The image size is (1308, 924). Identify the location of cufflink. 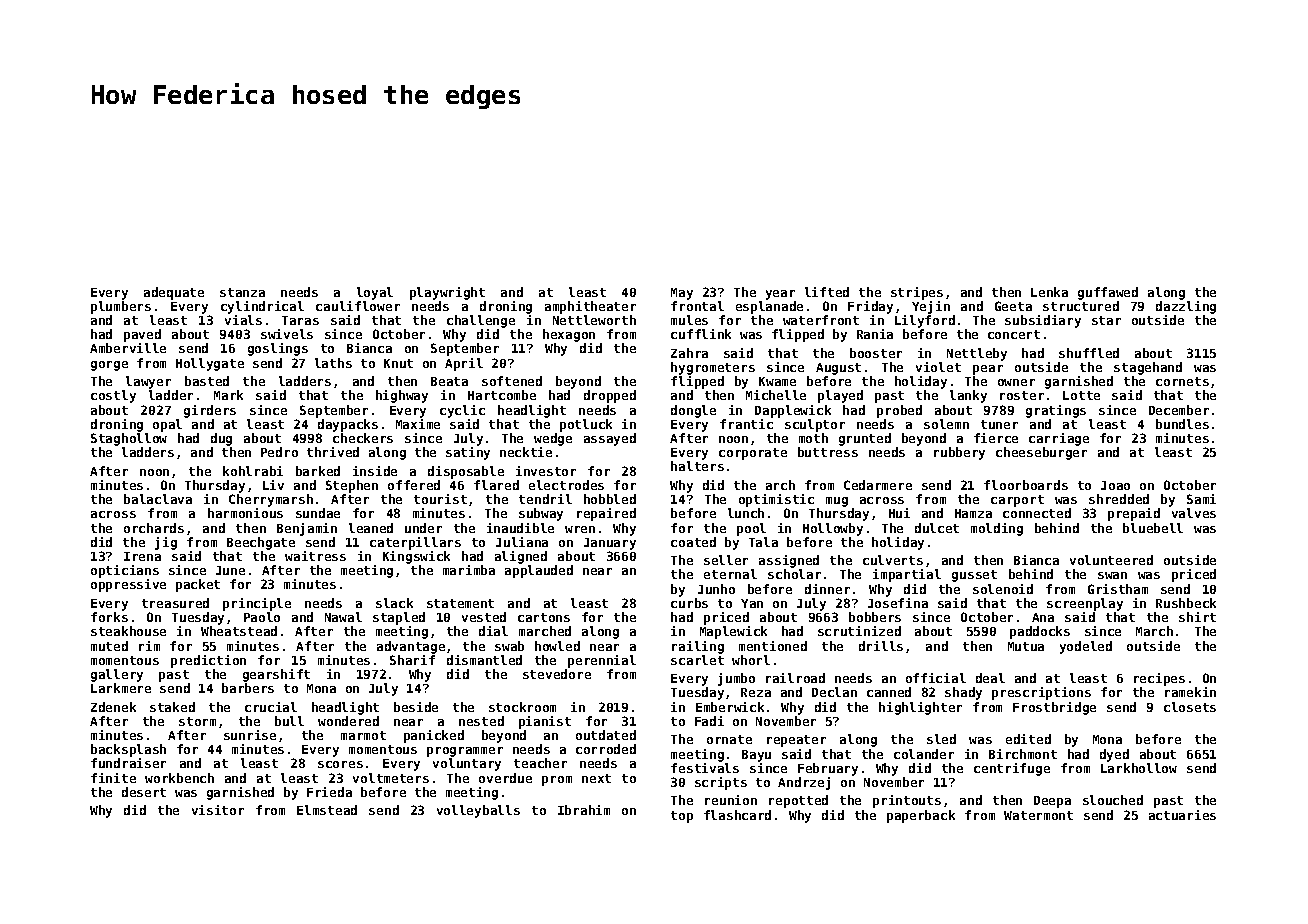
(701, 334).
